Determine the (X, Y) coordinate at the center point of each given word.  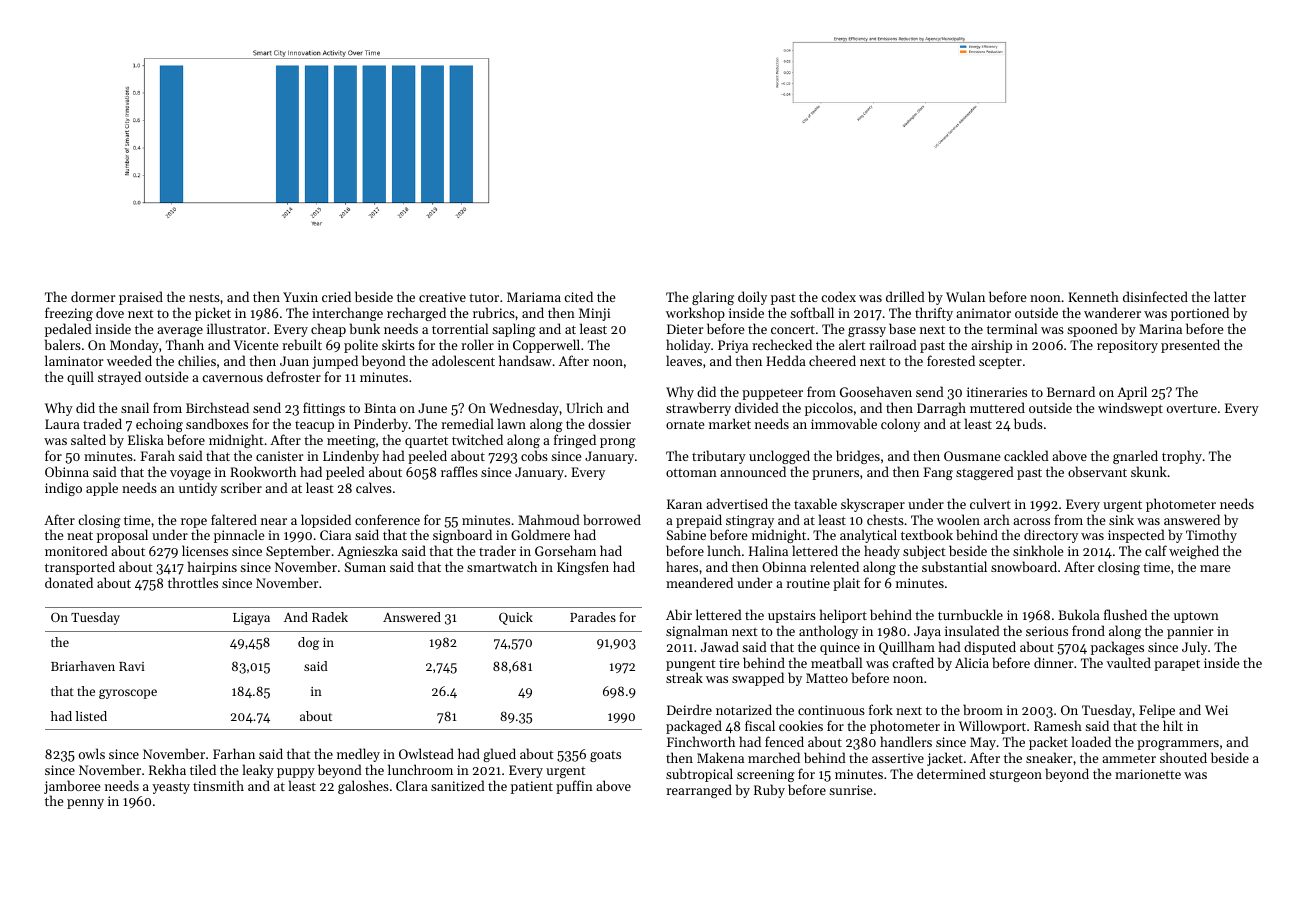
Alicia (972, 662)
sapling (514, 330)
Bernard (1071, 391)
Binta (380, 408)
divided (757, 407)
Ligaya (251, 619)
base (902, 328)
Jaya (927, 632)
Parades (593, 617)
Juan (294, 361)
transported (80, 568)
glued (499, 755)
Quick (516, 618)
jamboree (72, 787)
